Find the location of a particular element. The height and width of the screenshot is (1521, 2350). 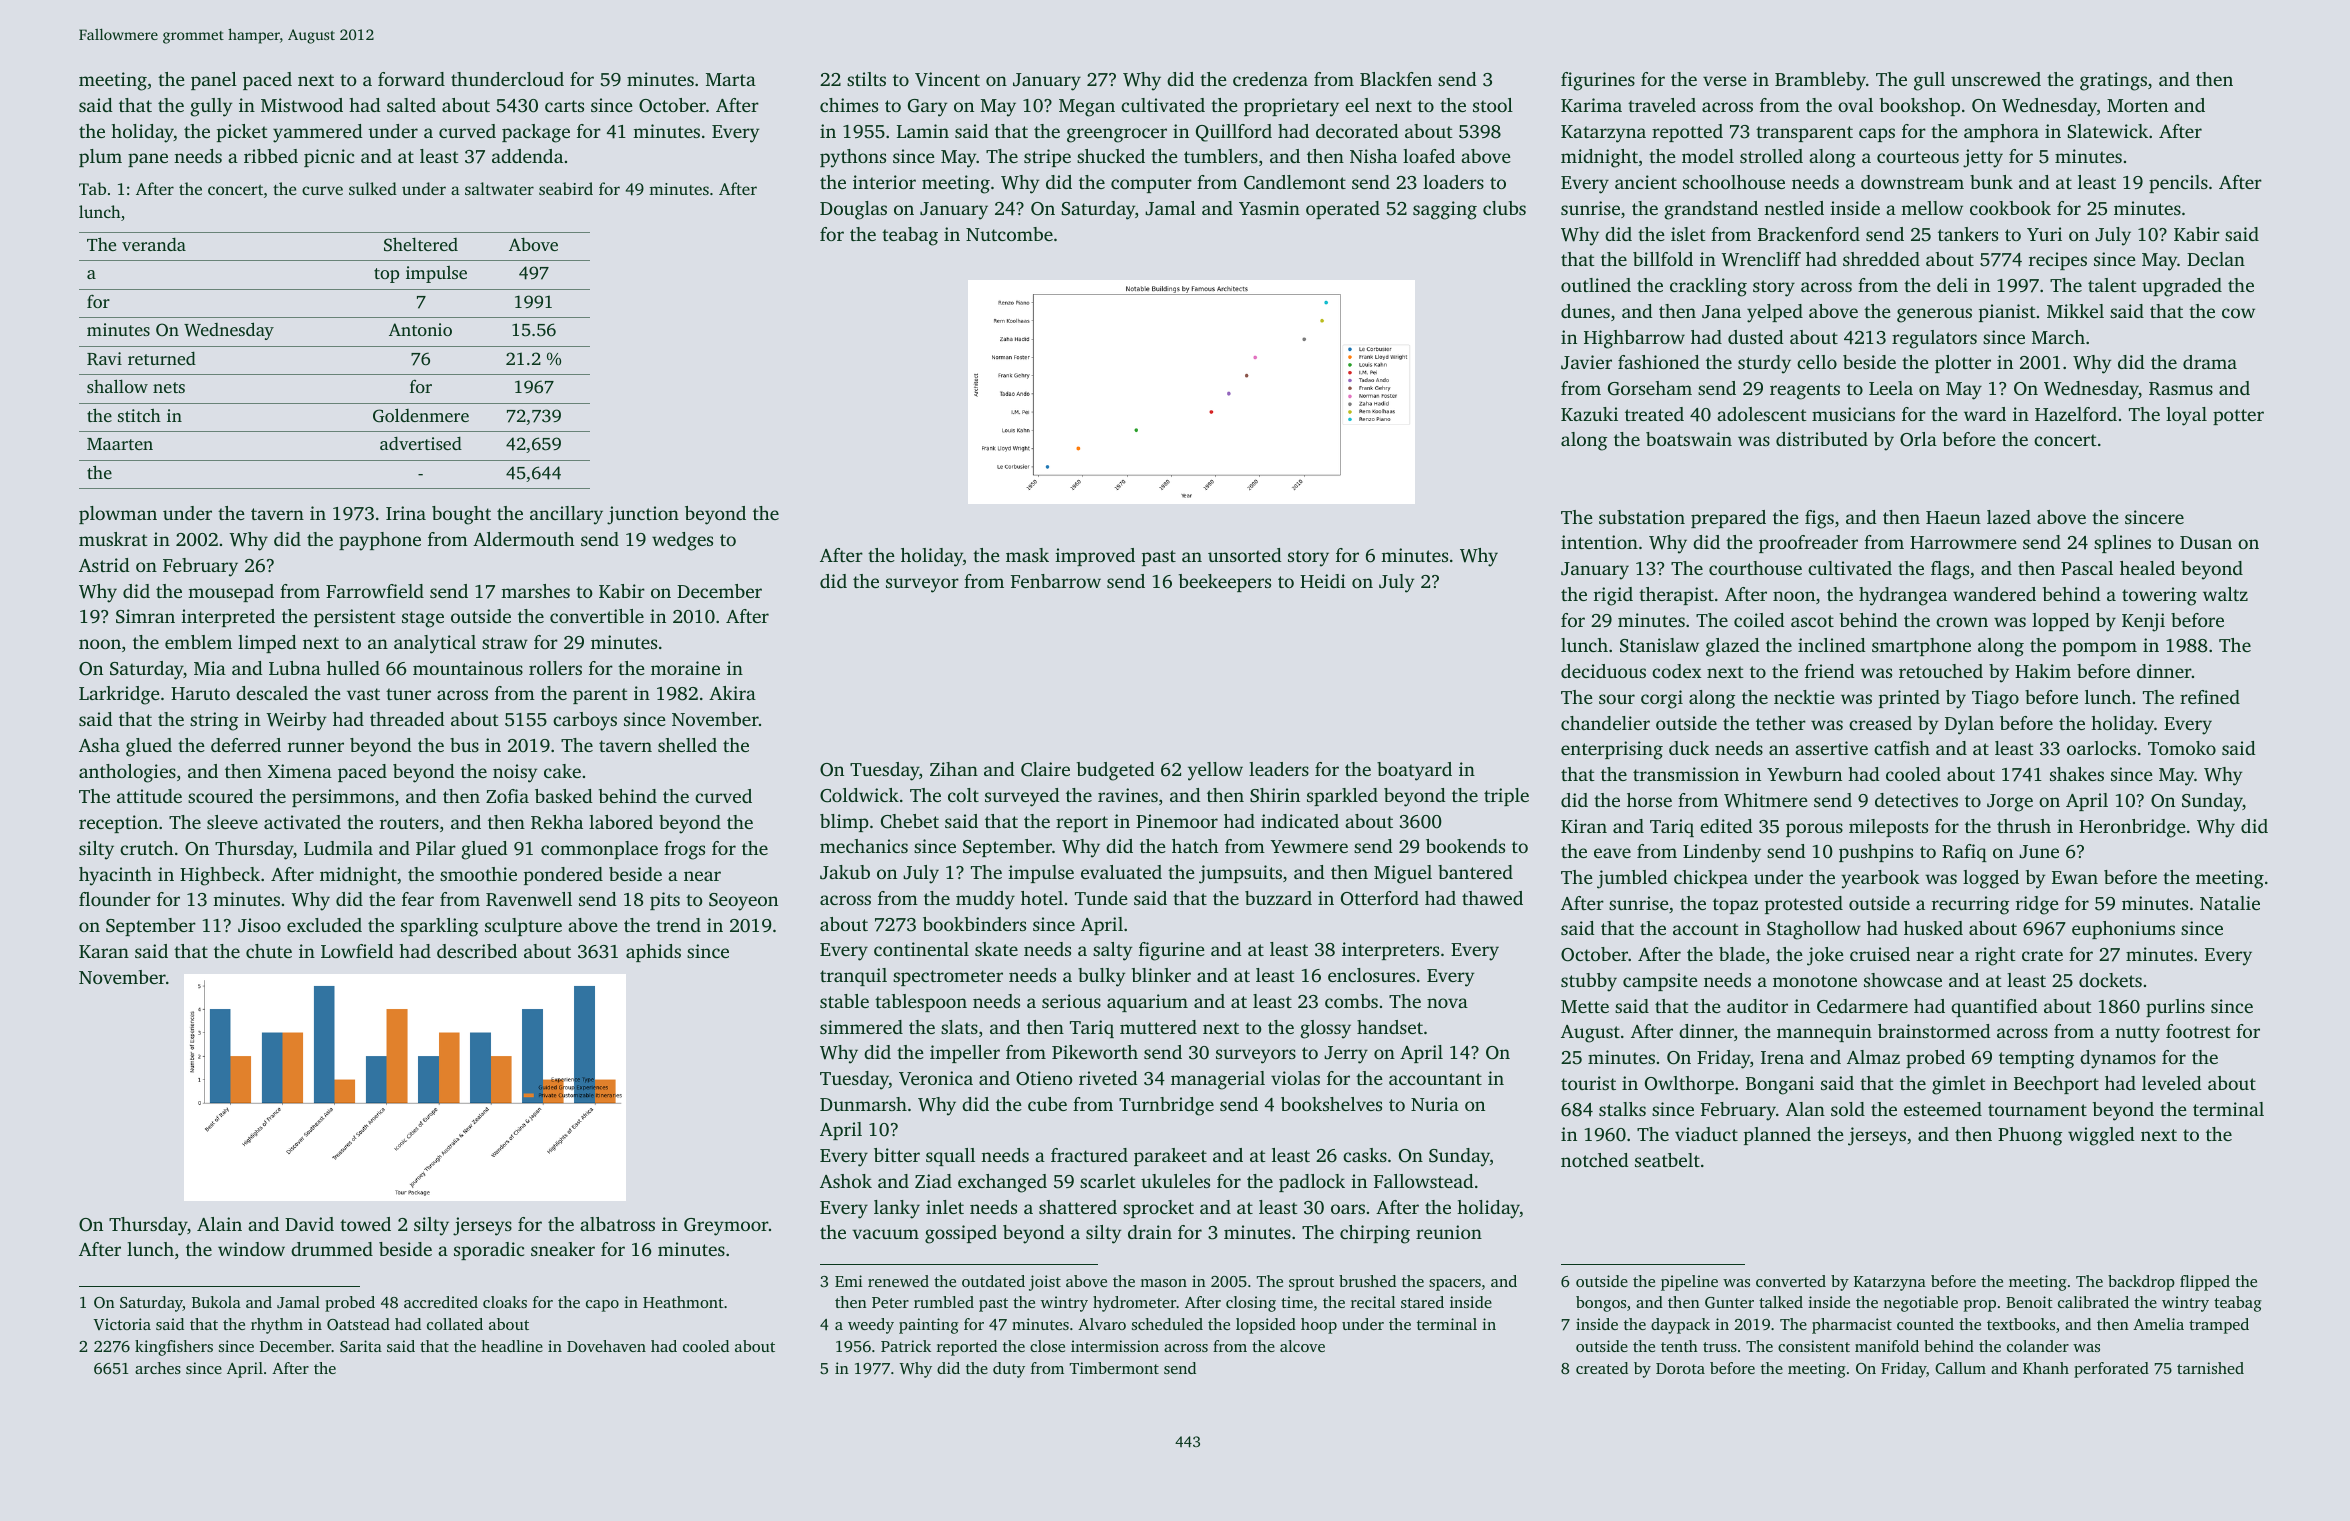

salted is located at coordinates (411, 105).
